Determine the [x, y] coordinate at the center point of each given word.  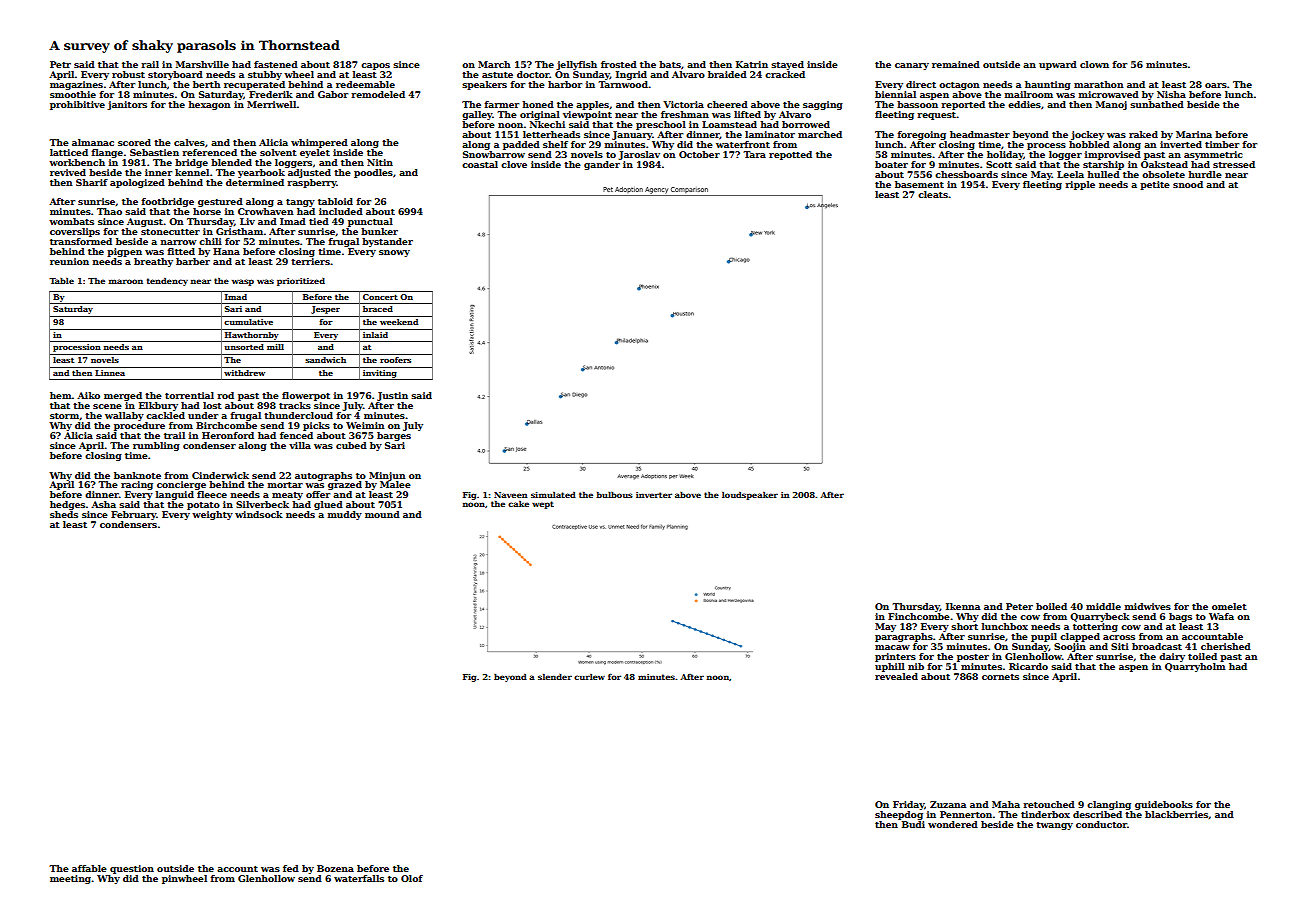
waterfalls [359, 878]
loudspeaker [750, 496]
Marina [1194, 134]
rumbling [156, 446]
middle [1103, 606]
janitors [127, 105]
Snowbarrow [494, 154]
